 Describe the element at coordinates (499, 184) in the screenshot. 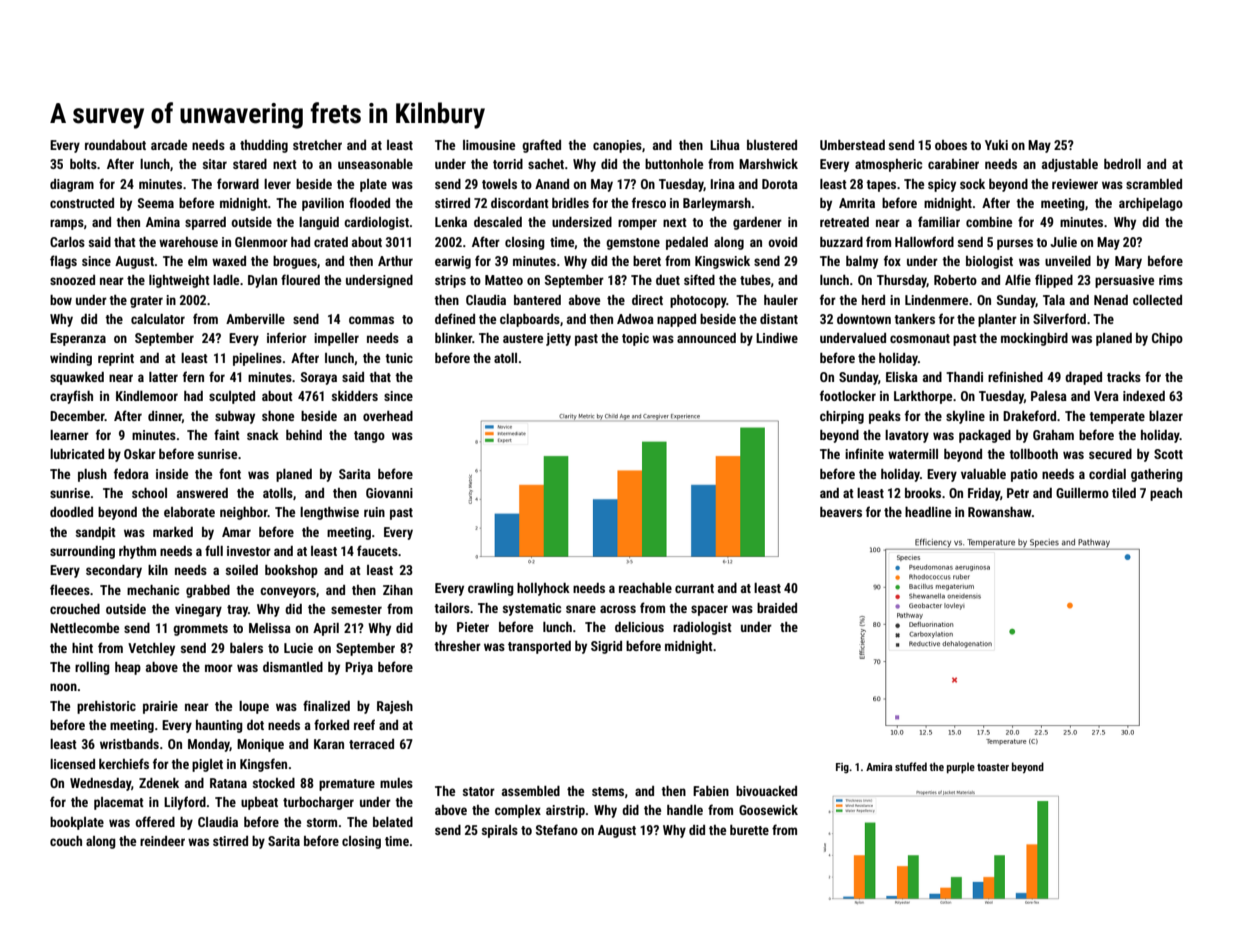

I see `towels` at that location.
